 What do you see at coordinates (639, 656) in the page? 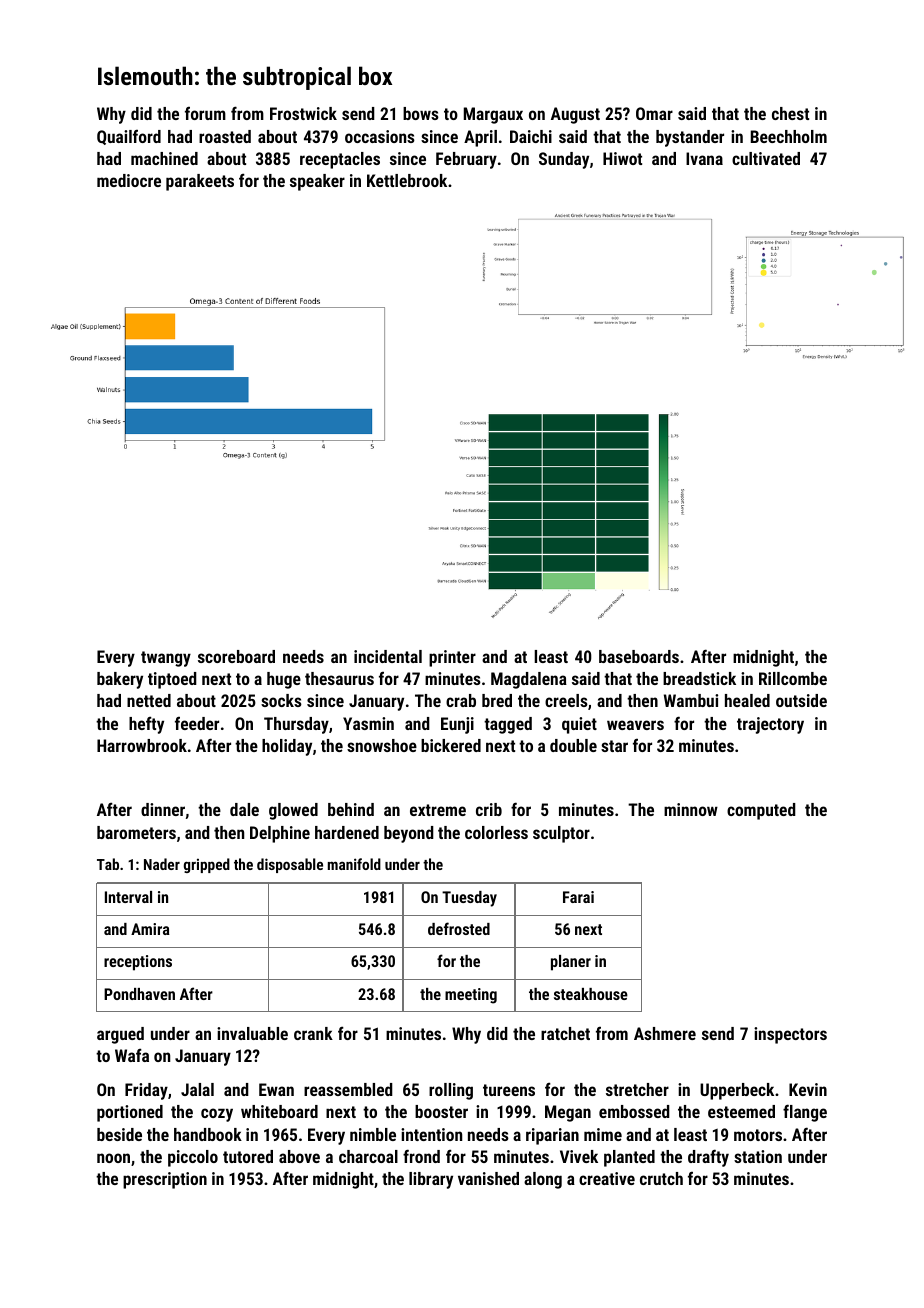
I see `baseboards` at bounding box center [639, 656].
